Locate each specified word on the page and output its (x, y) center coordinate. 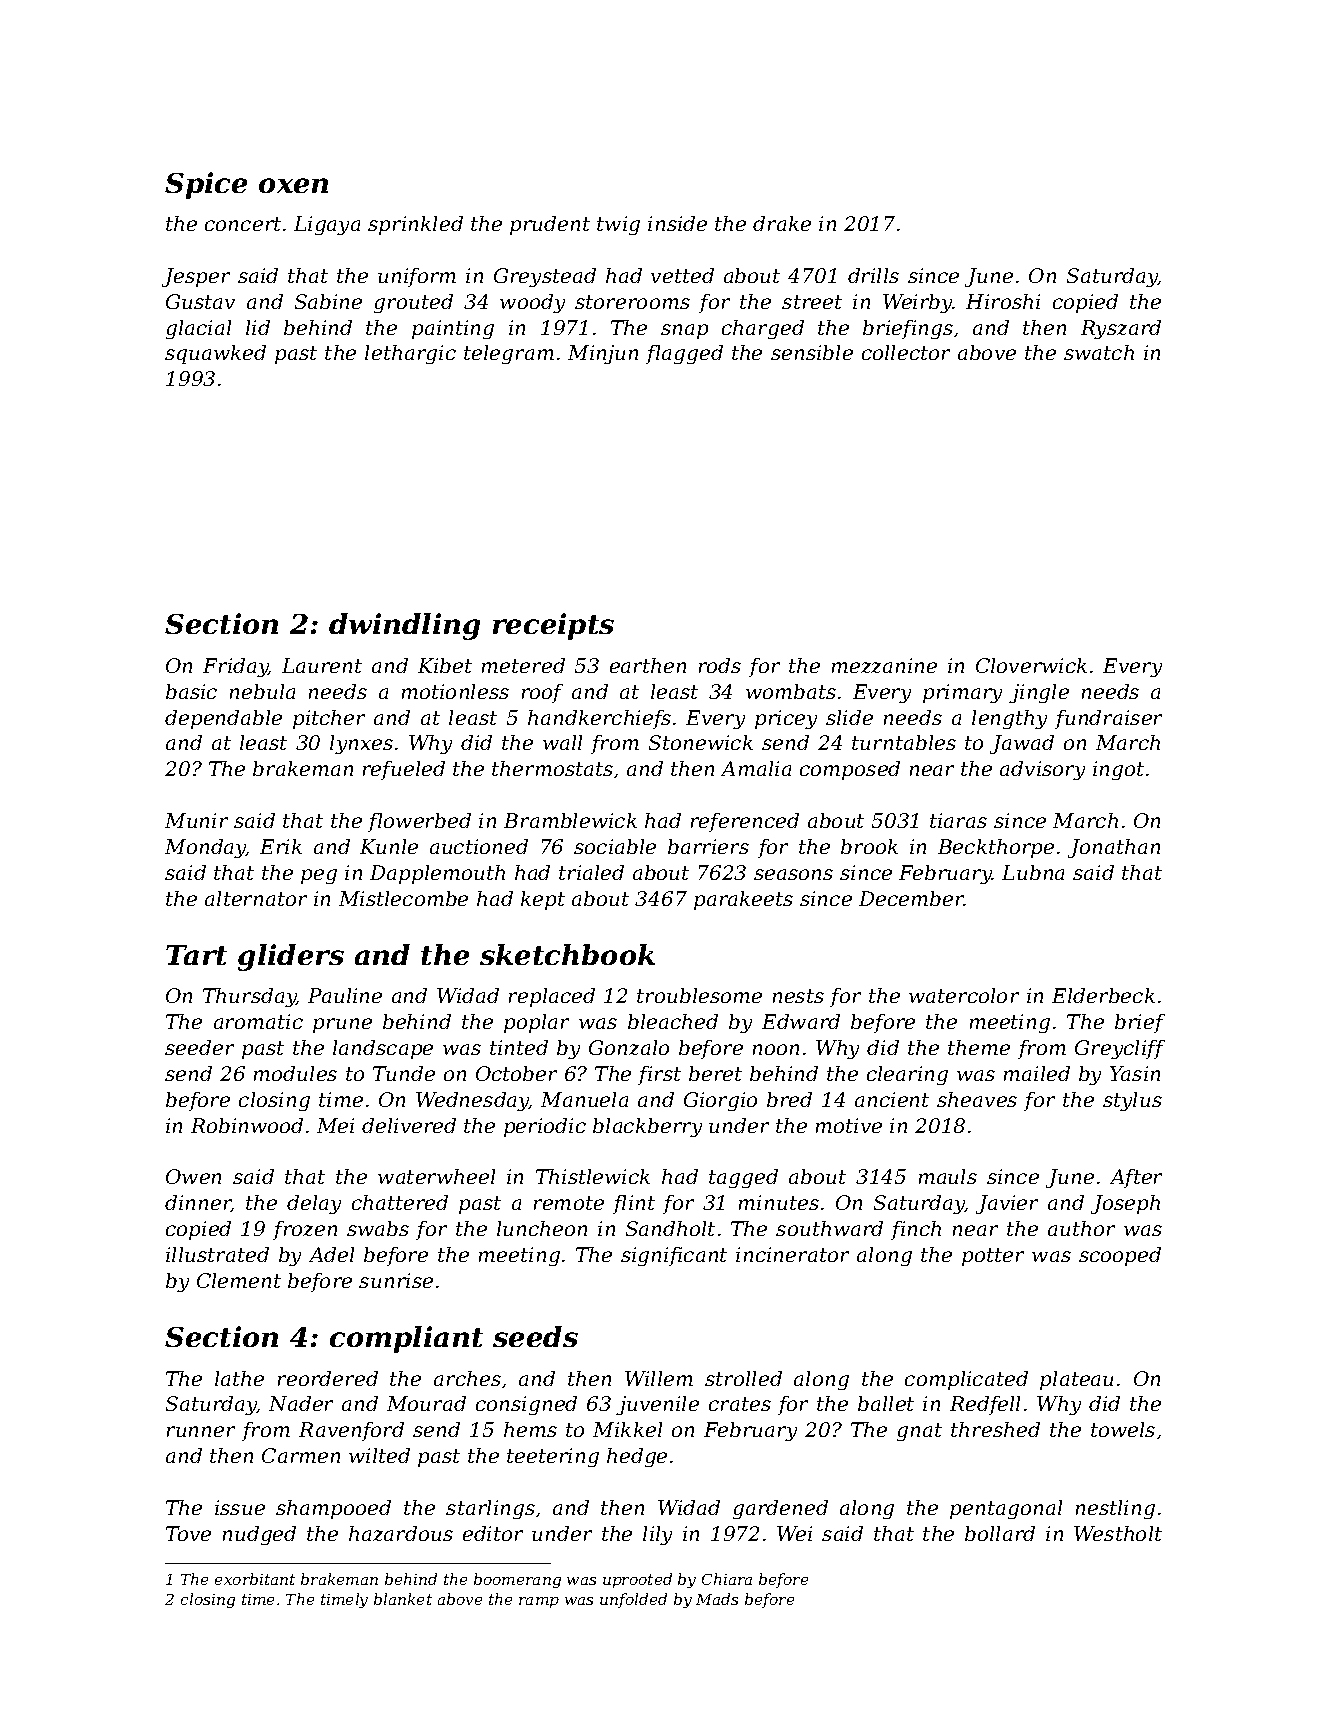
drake (782, 223)
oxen (293, 185)
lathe (239, 1378)
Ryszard (1121, 329)
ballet (886, 1403)
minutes (779, 1202)
